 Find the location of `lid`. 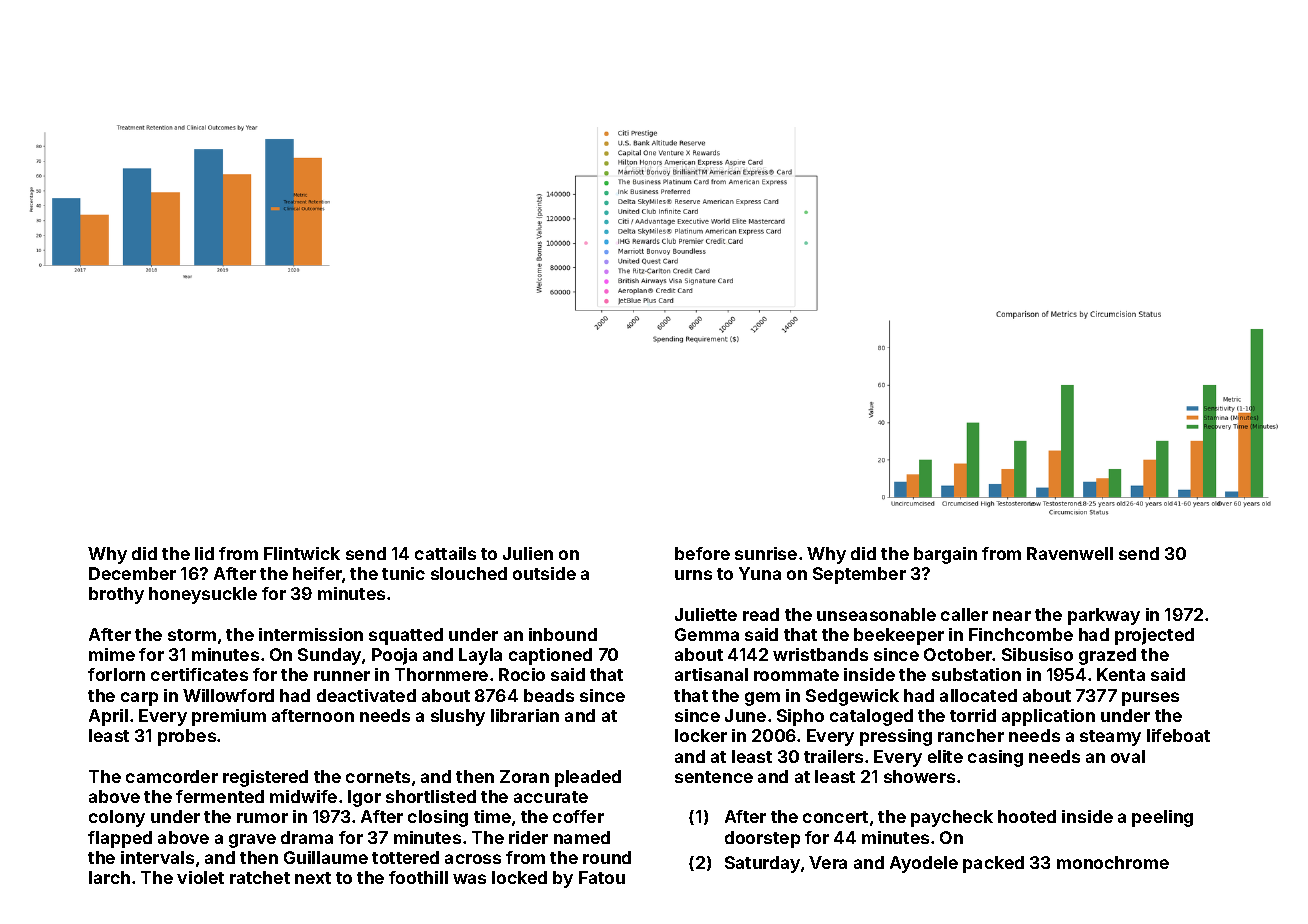

lid is located at coordinates (204, 553).
